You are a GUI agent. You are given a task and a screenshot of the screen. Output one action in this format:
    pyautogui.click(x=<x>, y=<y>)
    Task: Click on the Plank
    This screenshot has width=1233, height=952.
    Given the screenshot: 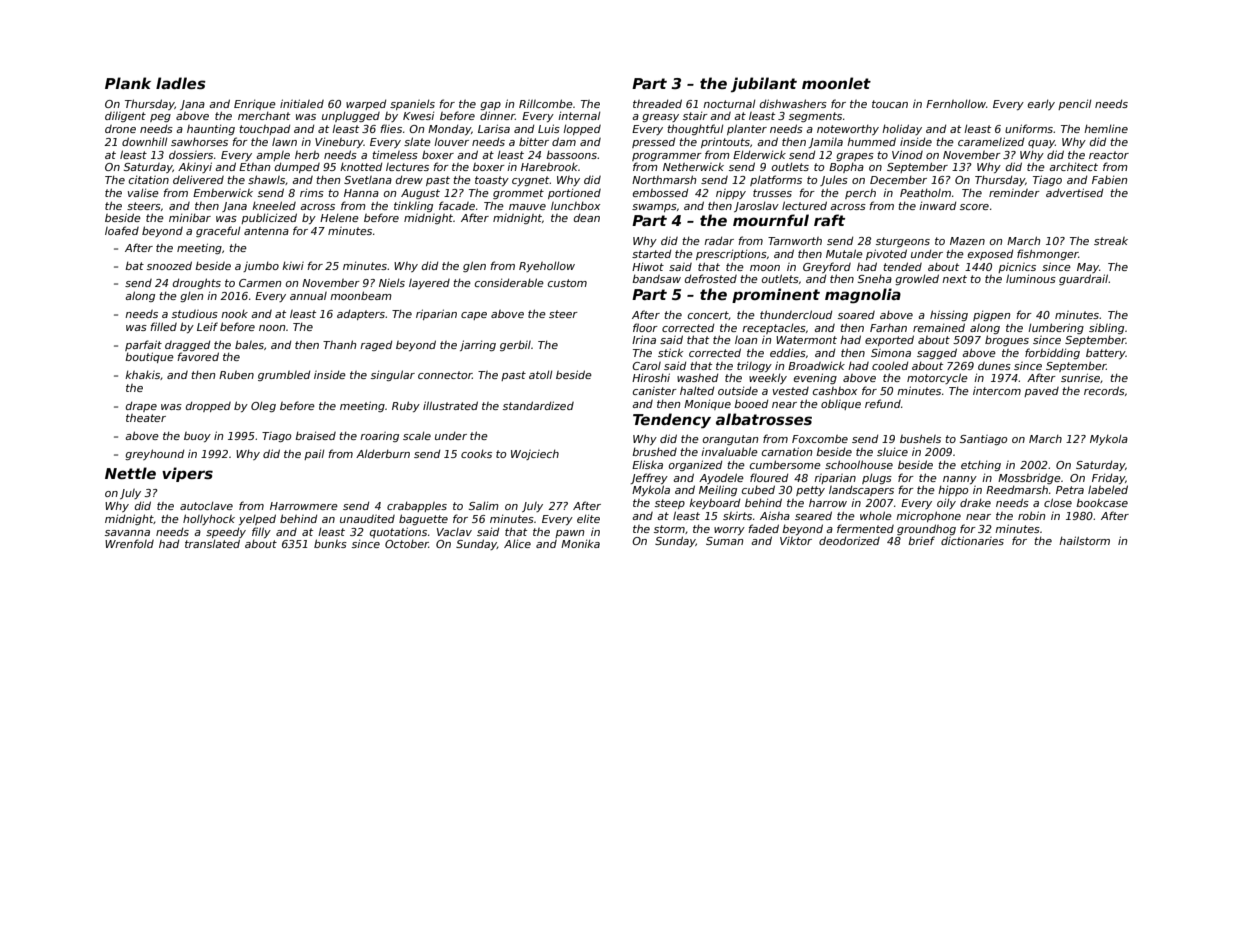 What is the action you would take?
    pyautogui.click(x=128, y=83)
